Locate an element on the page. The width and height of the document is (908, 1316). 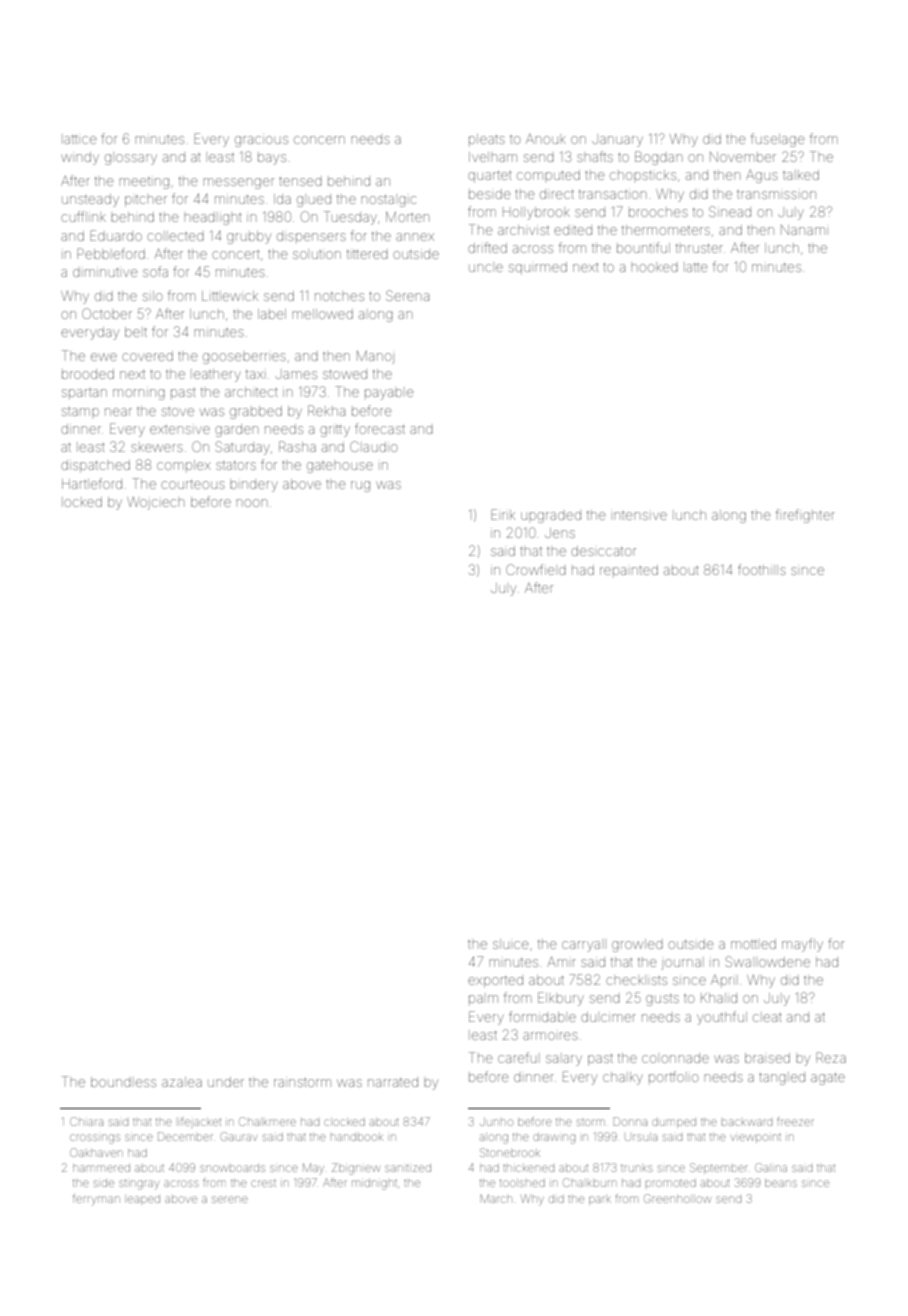
pleats is located at coordinates (487, 139).
